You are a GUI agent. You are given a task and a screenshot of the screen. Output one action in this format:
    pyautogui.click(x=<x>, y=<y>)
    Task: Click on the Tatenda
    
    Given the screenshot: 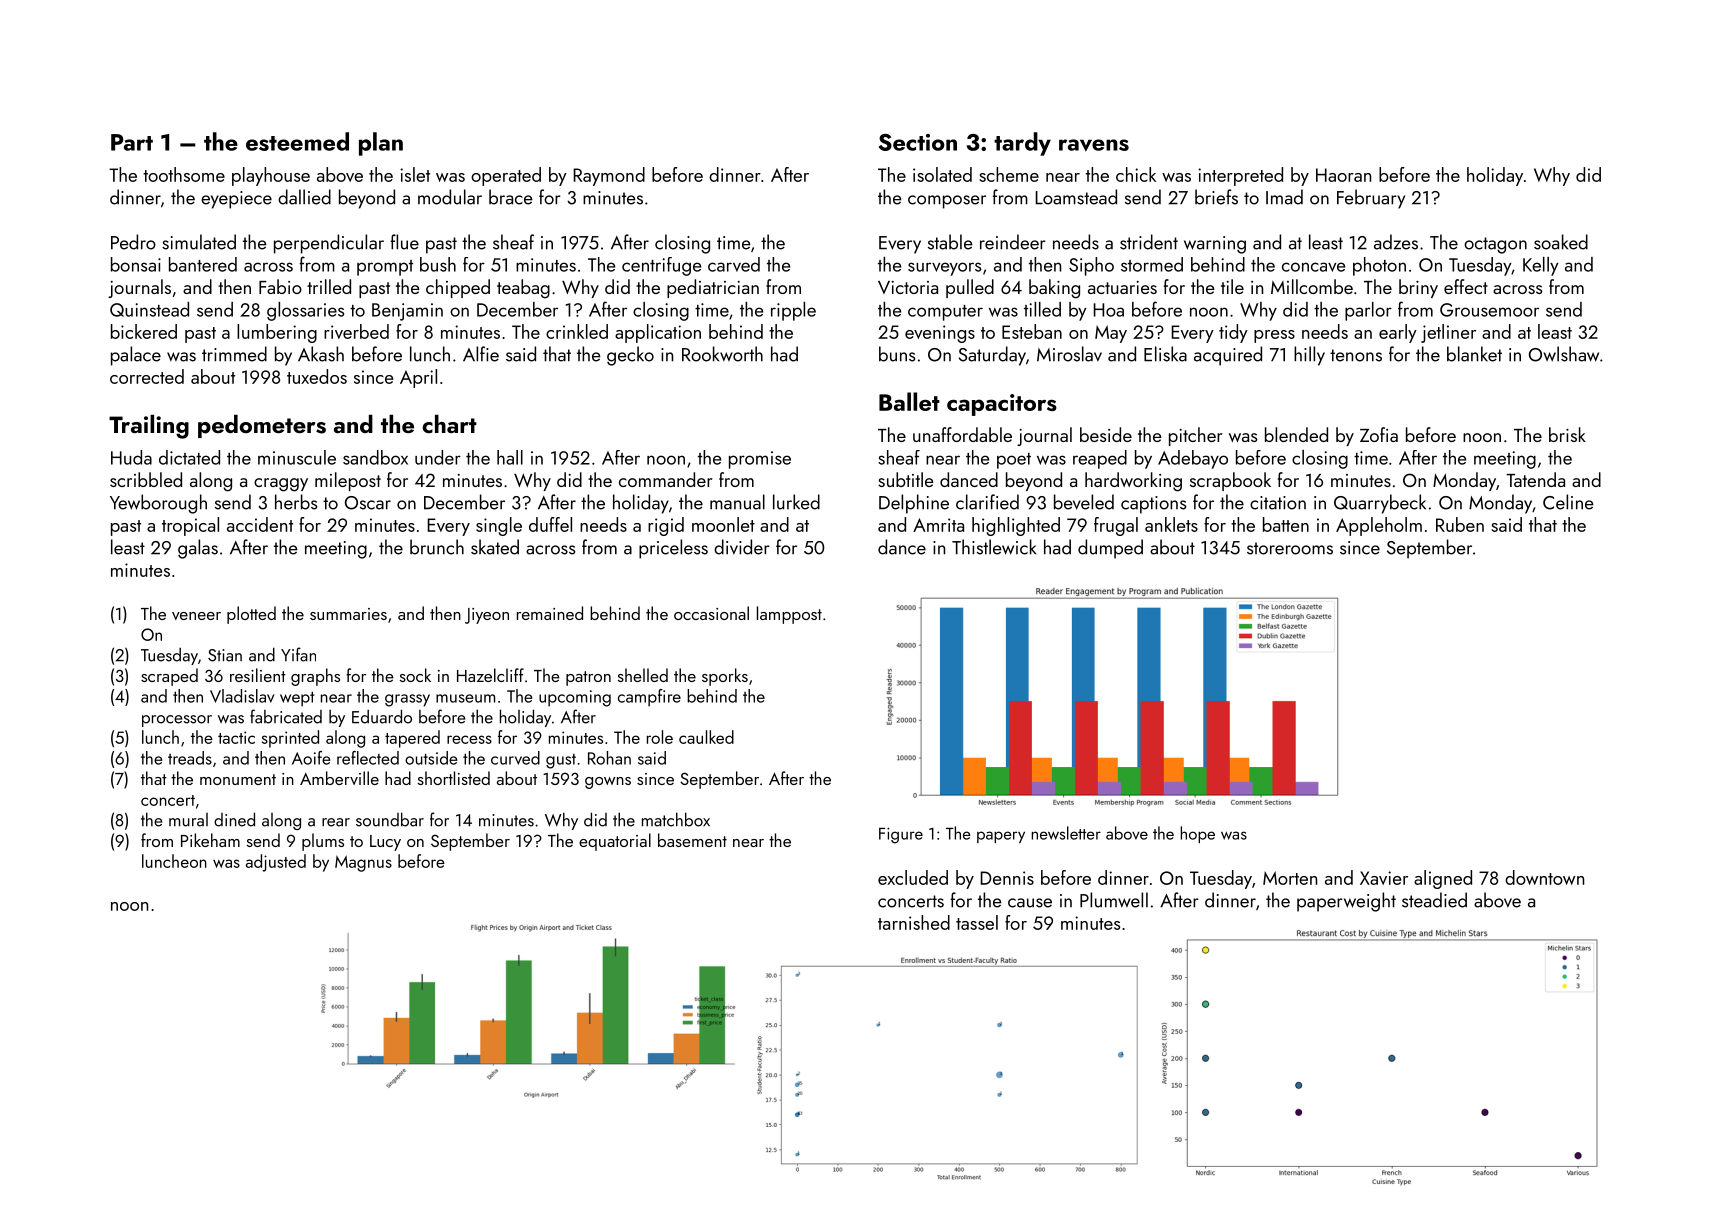 What is the action you would take?
    pyautogui.click(x=1535, y=479)
